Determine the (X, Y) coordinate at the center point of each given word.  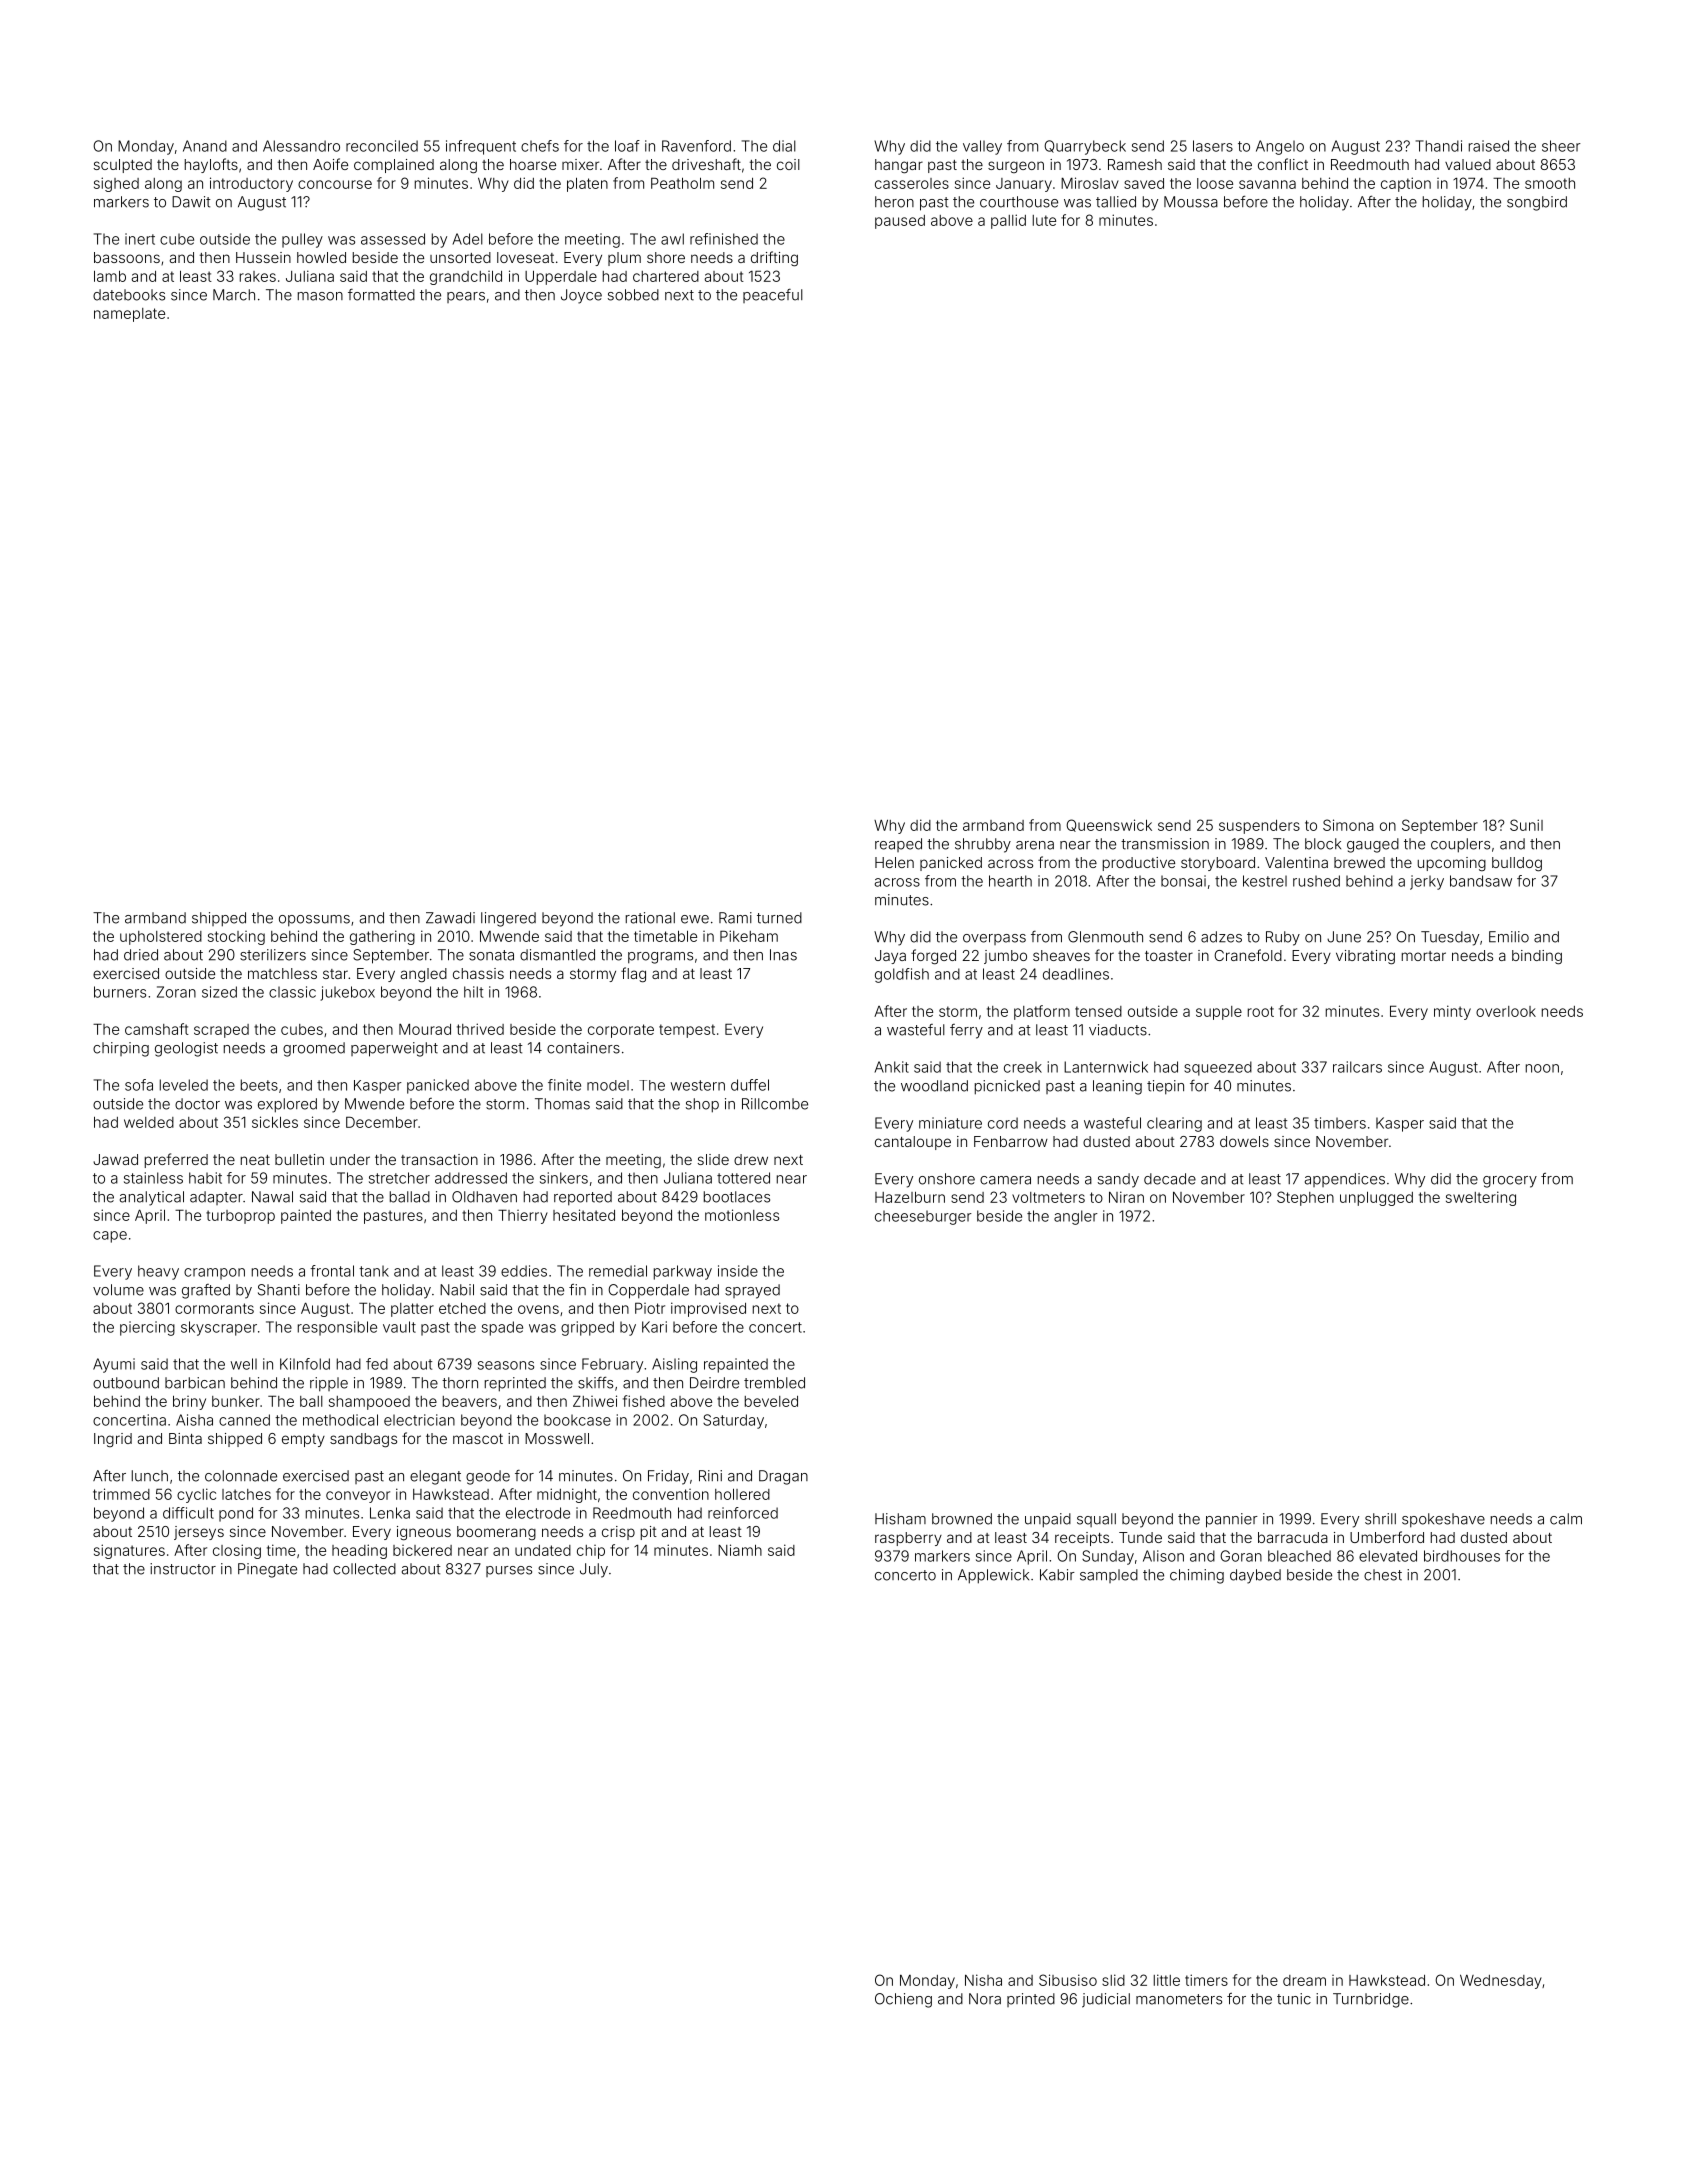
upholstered (161, 938)
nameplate (129, 315)
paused (900, 222)
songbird (1537, 203)
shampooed (369, 1403)
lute (1044, 220)
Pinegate (267, 1570)
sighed (116, 184)
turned (779, 918)
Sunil (1526, 825)
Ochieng (903, 2000)
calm (1566, 1519)
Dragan (783, 1477)
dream (1304, 1980)
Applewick (993, 1576)
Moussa (1191, 202)
